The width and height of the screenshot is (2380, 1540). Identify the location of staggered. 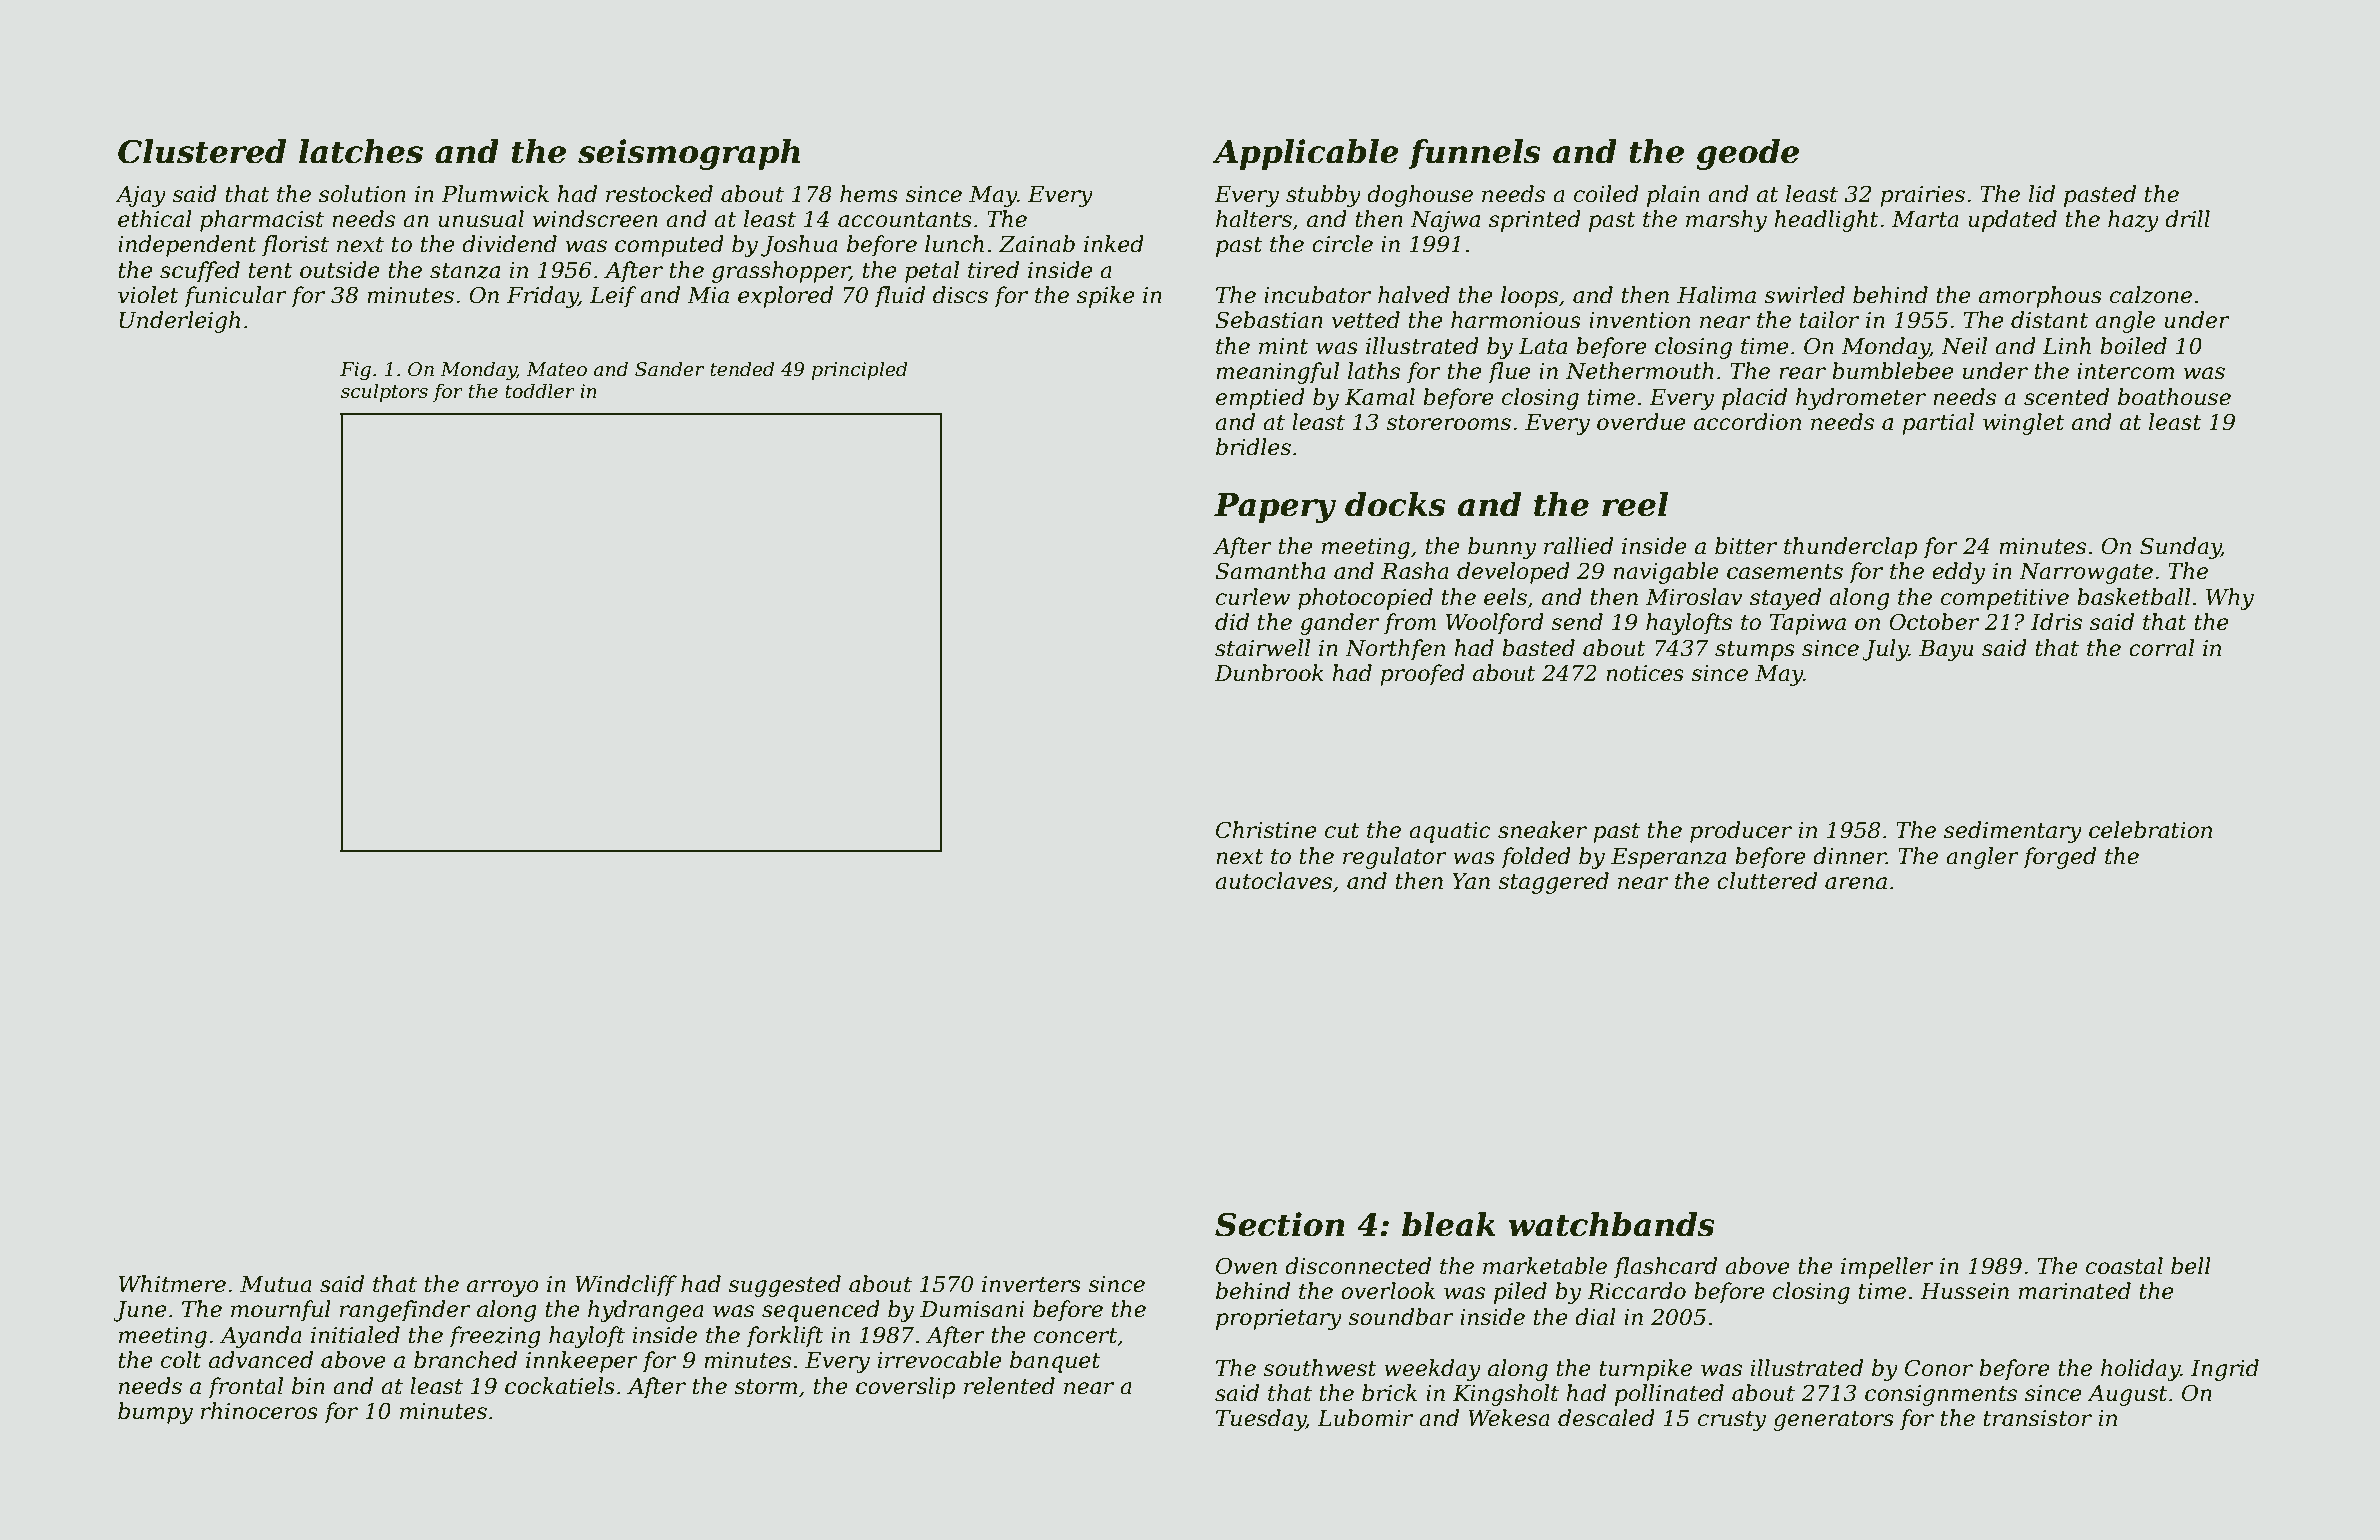
(1553, 883).
